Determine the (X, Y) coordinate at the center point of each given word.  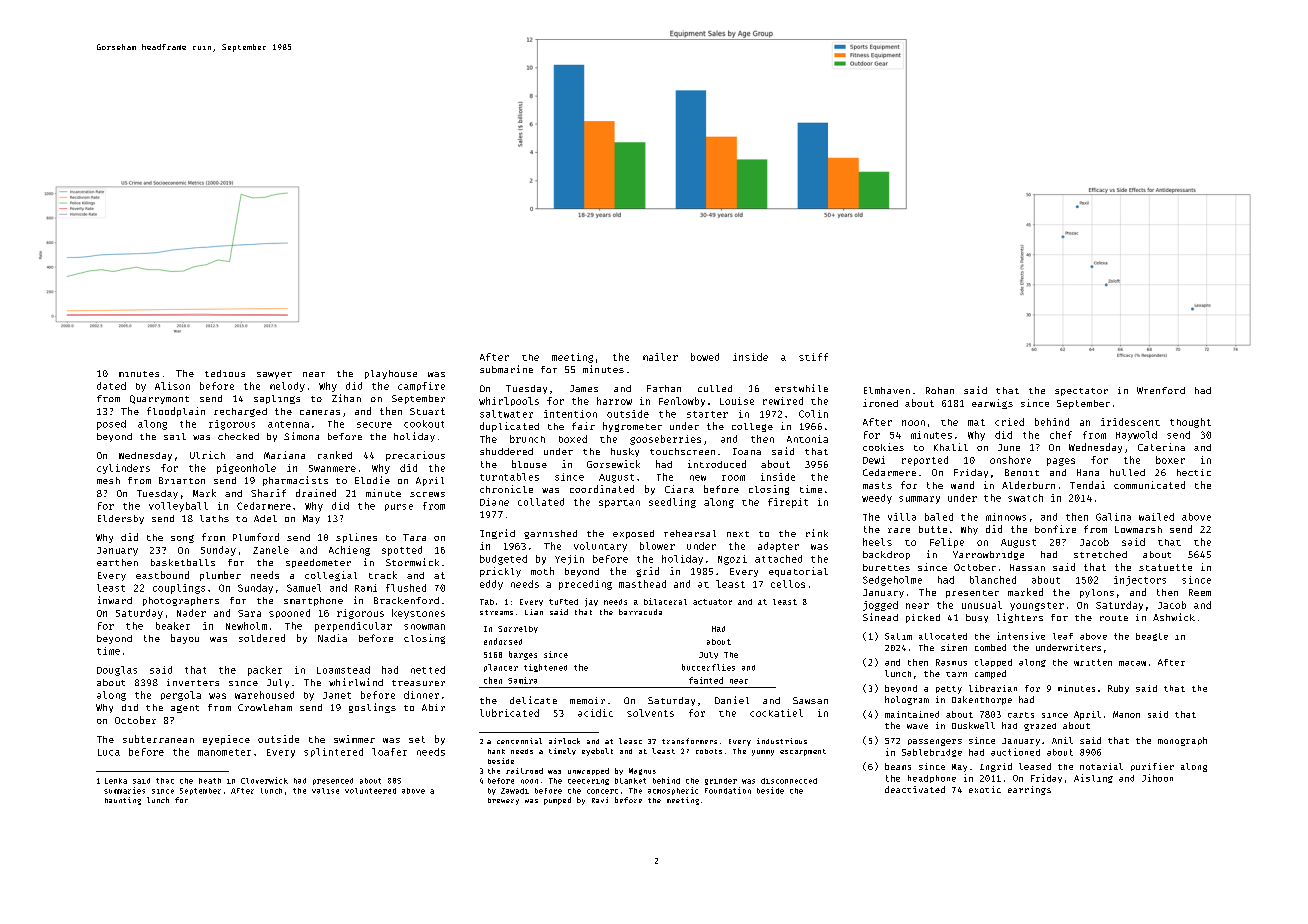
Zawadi (515, 791)
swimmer (354, 739)
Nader (191, 613)
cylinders (123, 469)
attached (778, 559)
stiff (813, 357)
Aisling (1093, 778)
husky (625, 452)
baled (939, 517)
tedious (225, 373)
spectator (1081, 392)
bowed (705, 357)
